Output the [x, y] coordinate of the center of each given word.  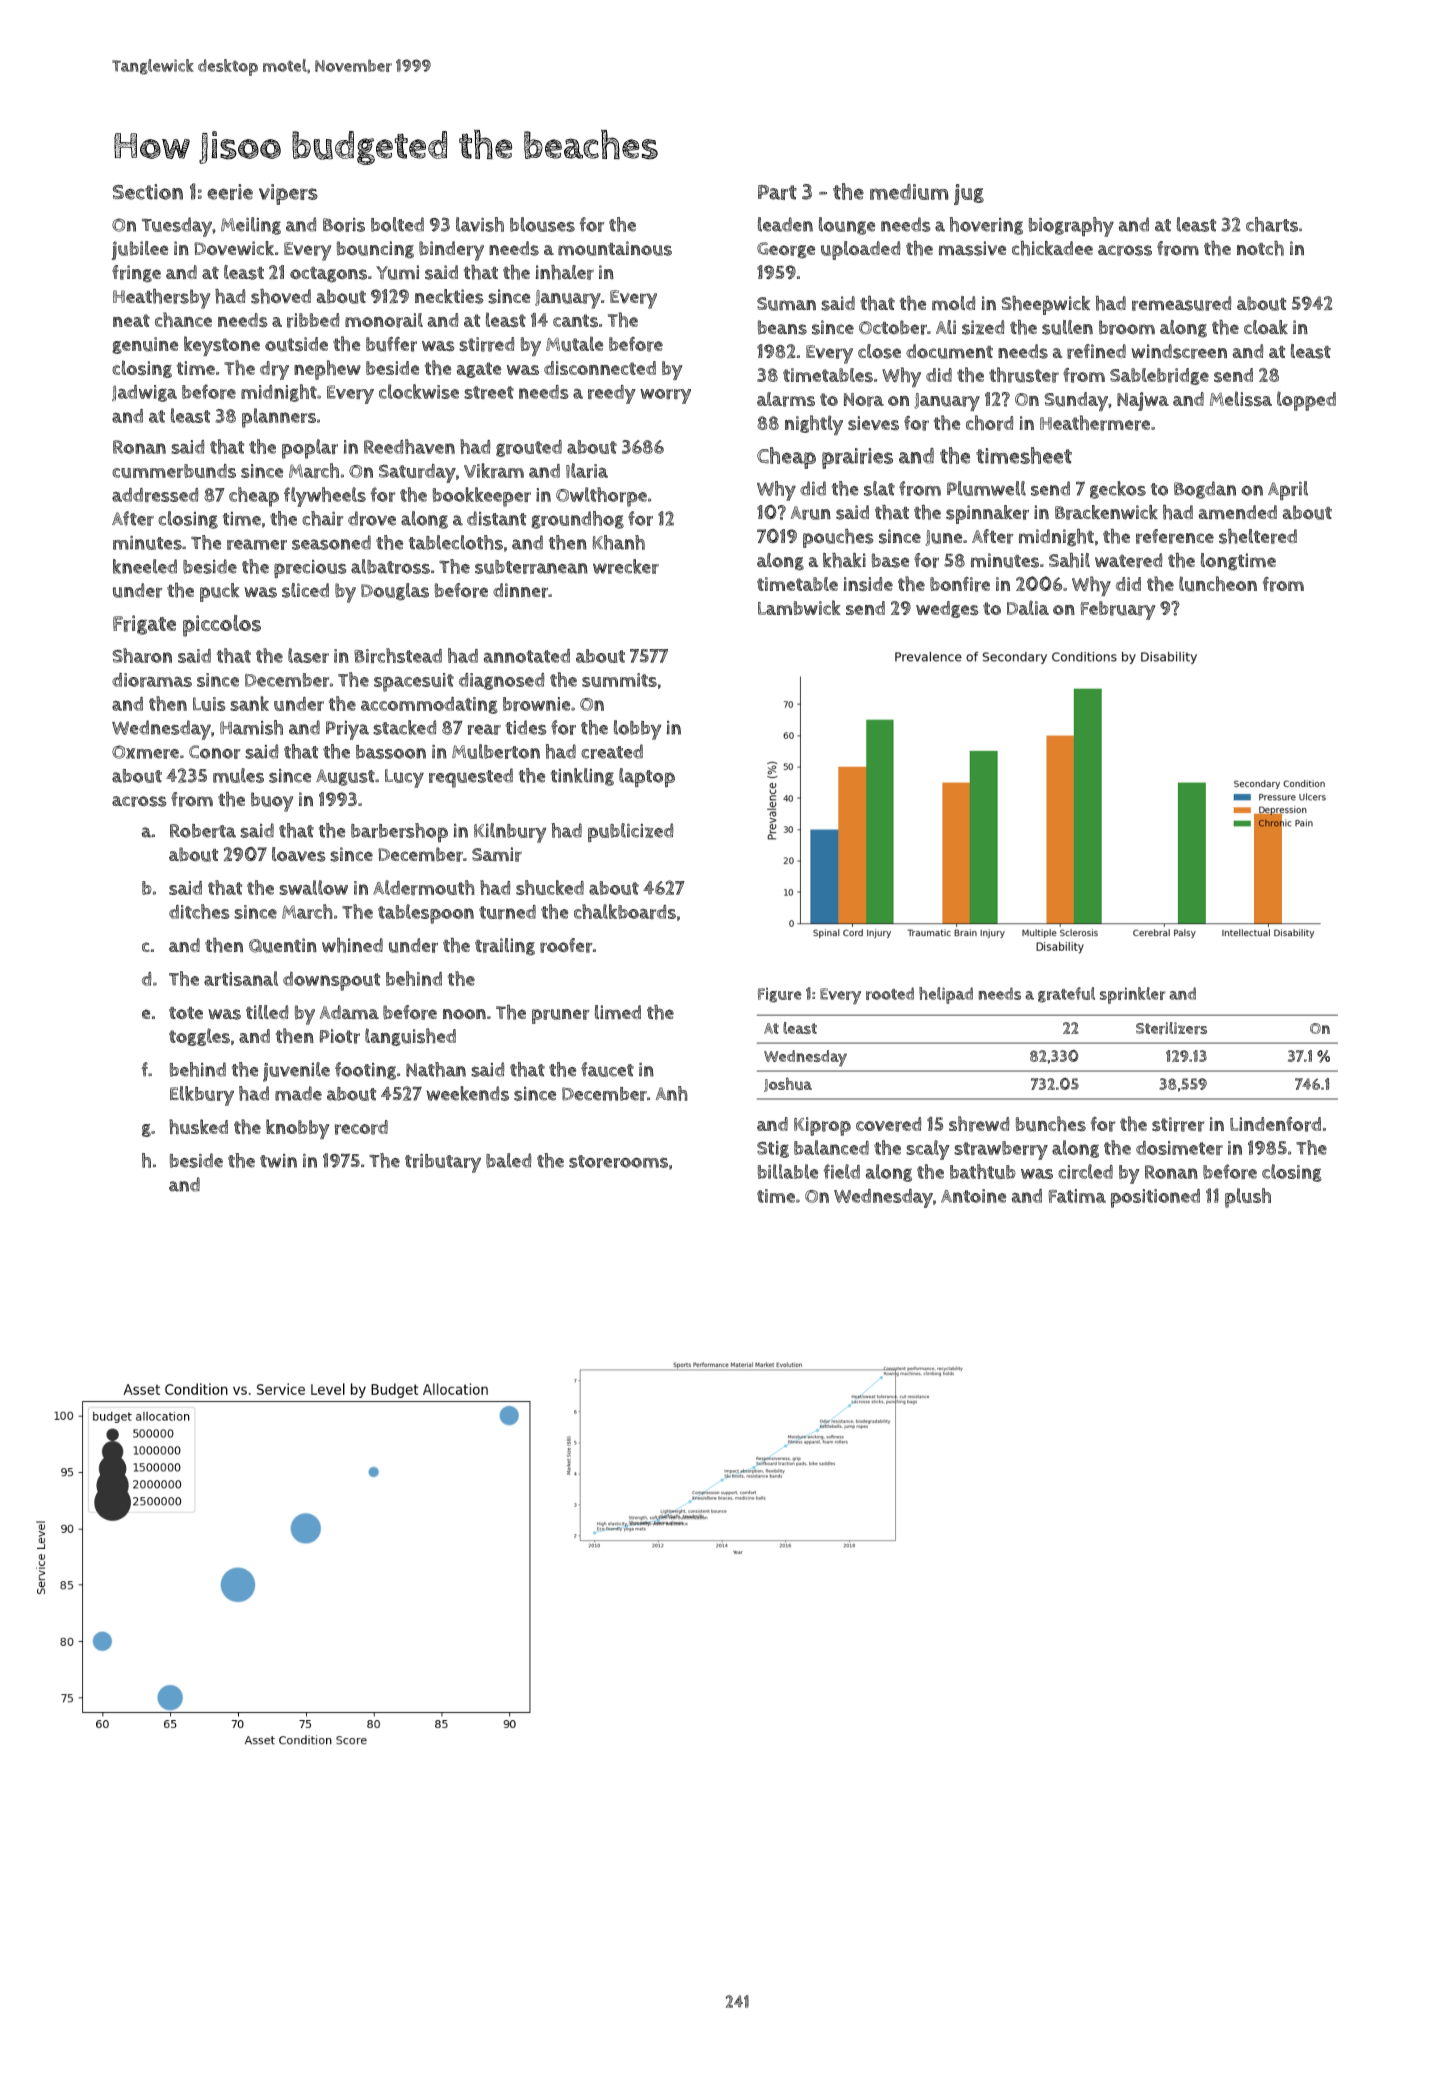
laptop [647, 777]
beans [782, 327]
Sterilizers [1171, 1028]
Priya [347, 730]
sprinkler [1133, 995]
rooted [890, 993]
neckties [449, 296]
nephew [327, 370]
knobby [297, 1129]
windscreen [1179, 351]
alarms [786, 399]
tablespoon [426, 914]
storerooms [618, 1161]
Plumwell [986, 488]
